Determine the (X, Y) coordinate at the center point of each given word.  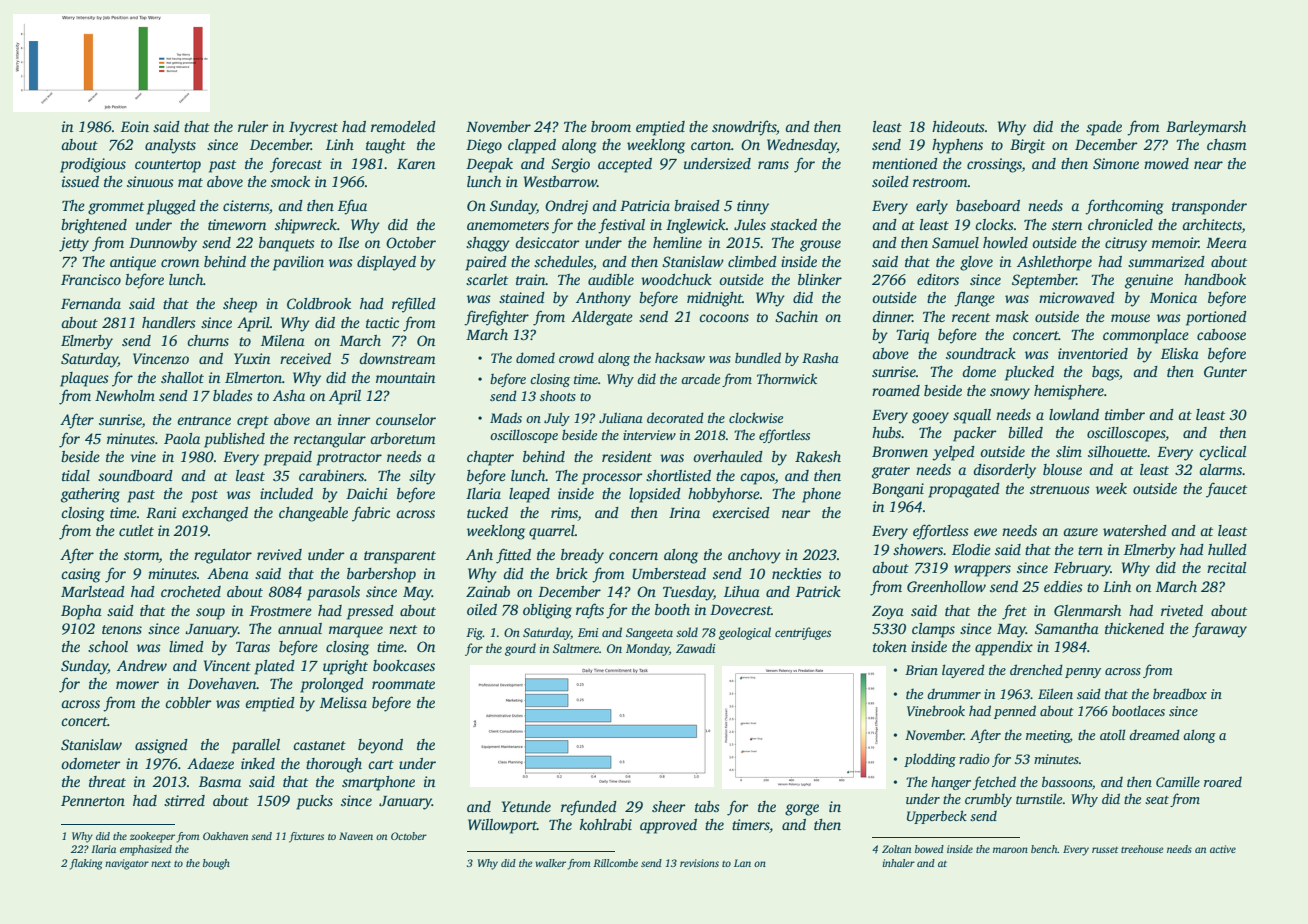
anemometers (508, 225)
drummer (954, 694)
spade (1104, 128)
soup (210, 614)
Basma (220, 781)
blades (233, 395)
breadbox (1180, 693)
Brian (921, 670)
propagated (964, 490)
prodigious (93, 165)
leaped (529, 495)
